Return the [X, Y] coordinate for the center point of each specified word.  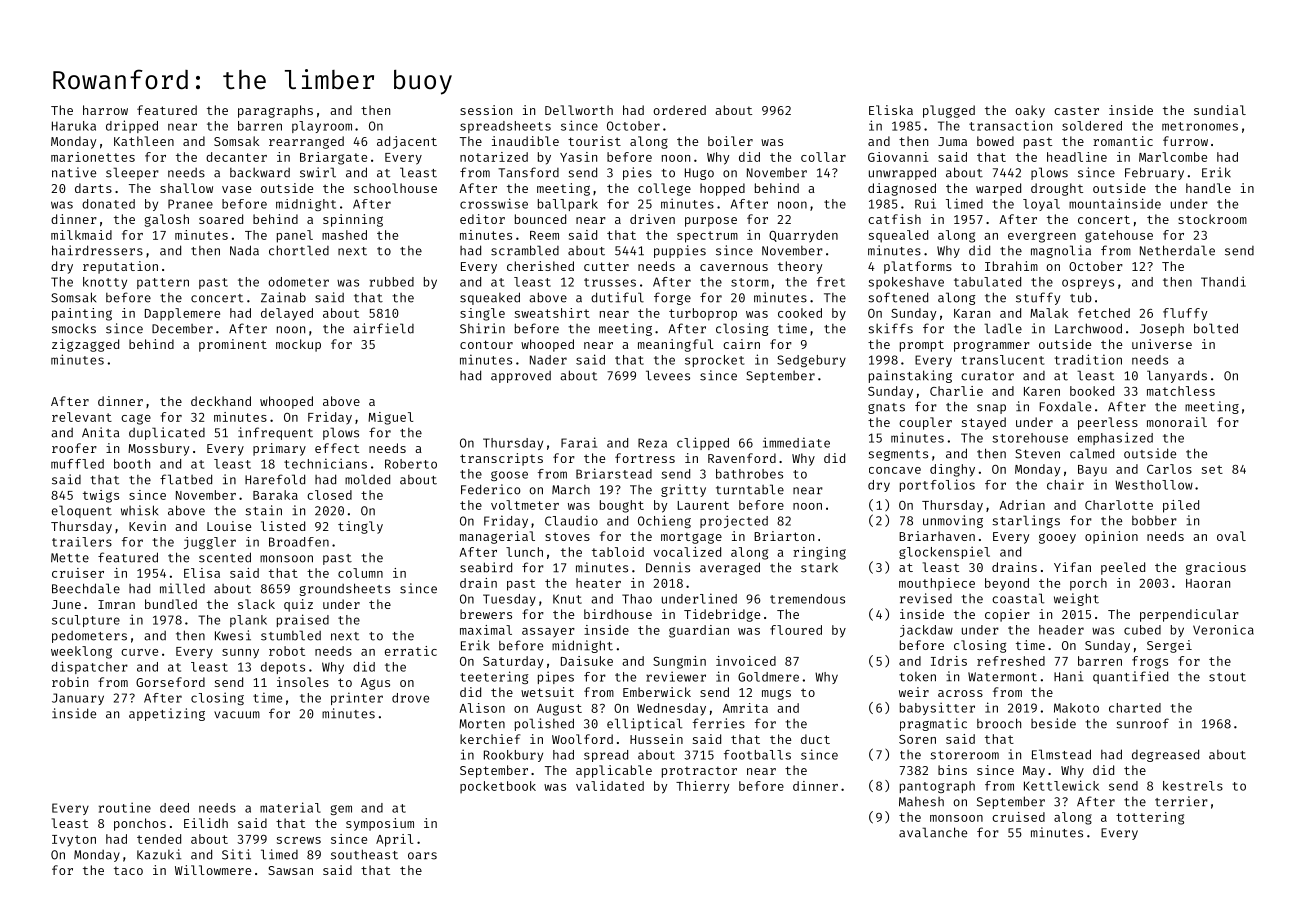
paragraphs [275, 111]
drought [1057, 189]
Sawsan [290, 870]
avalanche [933, 832]
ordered [679, 110]
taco [128, 871]
